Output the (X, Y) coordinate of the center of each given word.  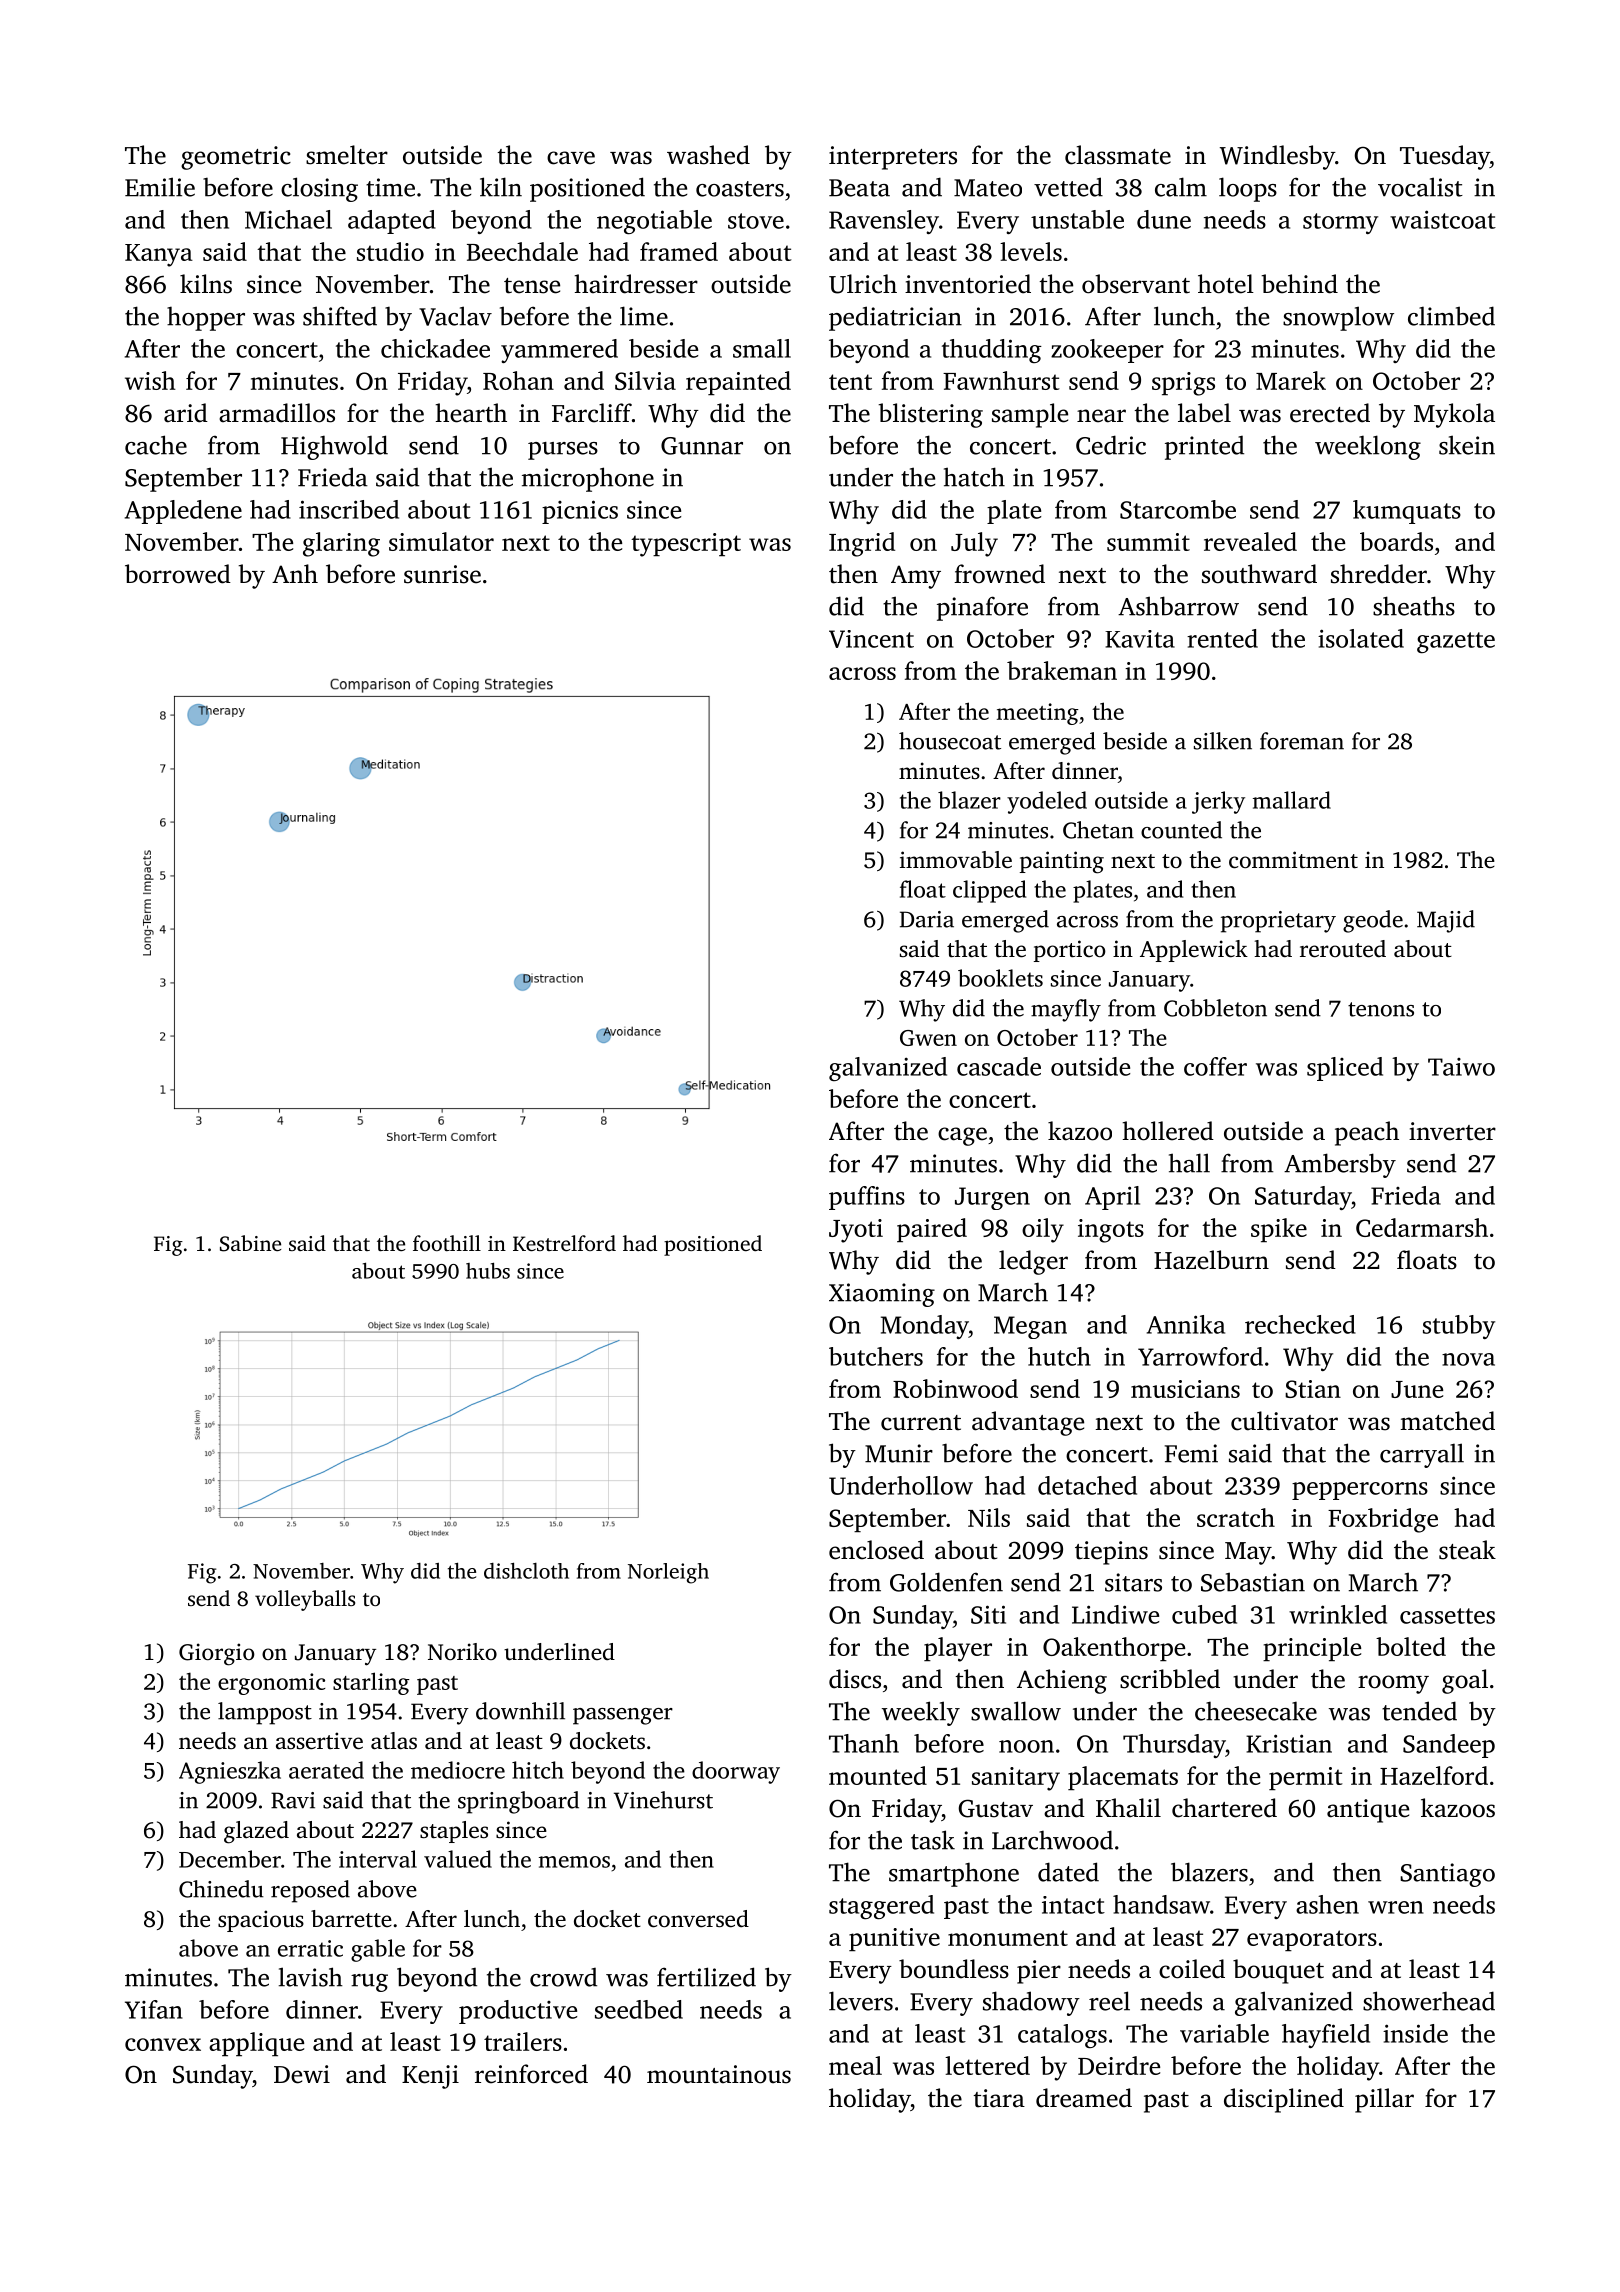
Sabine (250, 1243)
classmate (1118, 155)
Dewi (302, 2074)
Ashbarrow (1178, 606)
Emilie (160, 187)
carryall (1422, 1455)
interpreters (893, 158)
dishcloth (526, 1570)
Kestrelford (564, 1243)
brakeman (1062, 670)
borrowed (178, 574)
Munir (899, 1453)
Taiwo (1461, 1067)
